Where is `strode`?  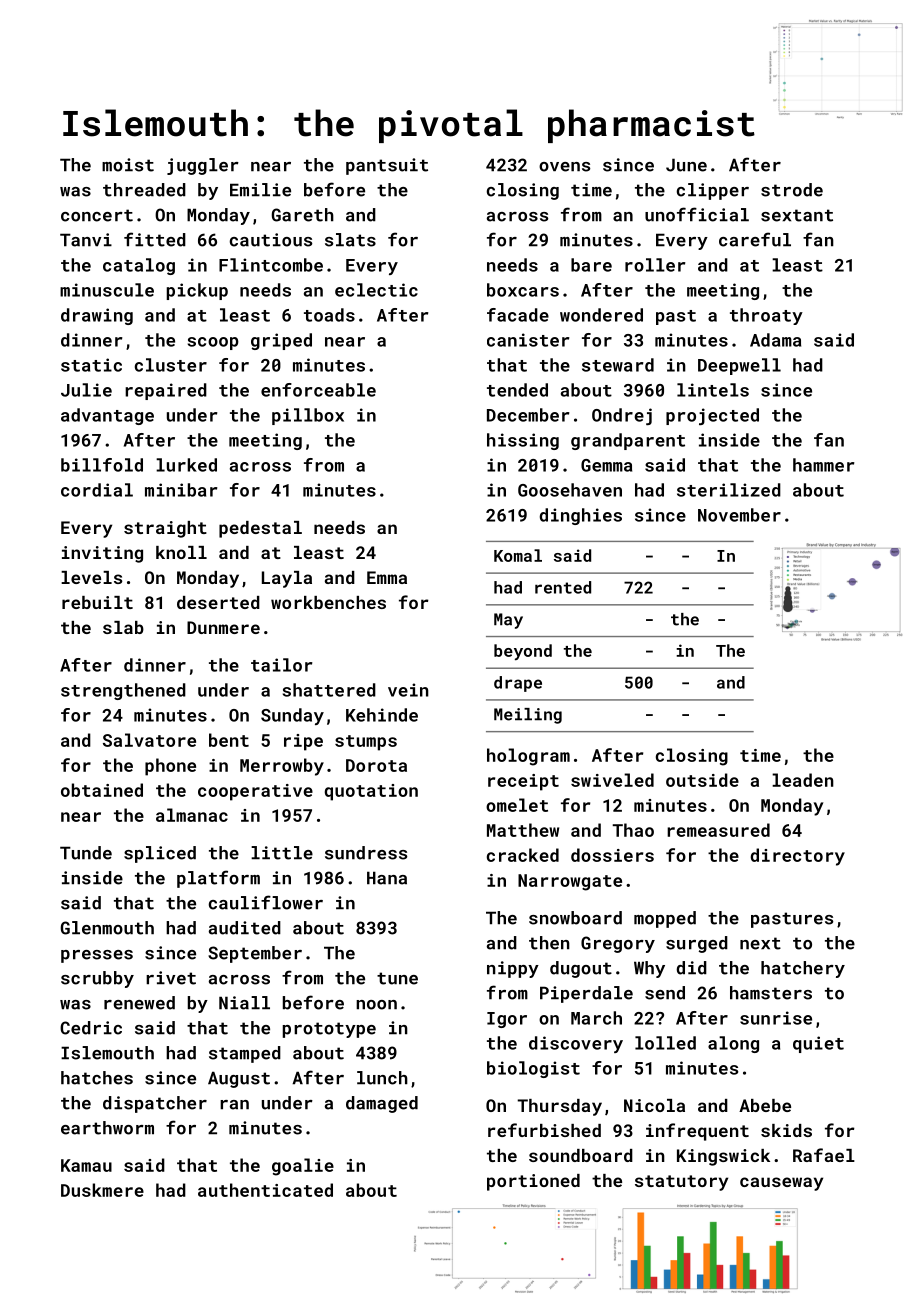 strode is located at coordinates (792, 190).
